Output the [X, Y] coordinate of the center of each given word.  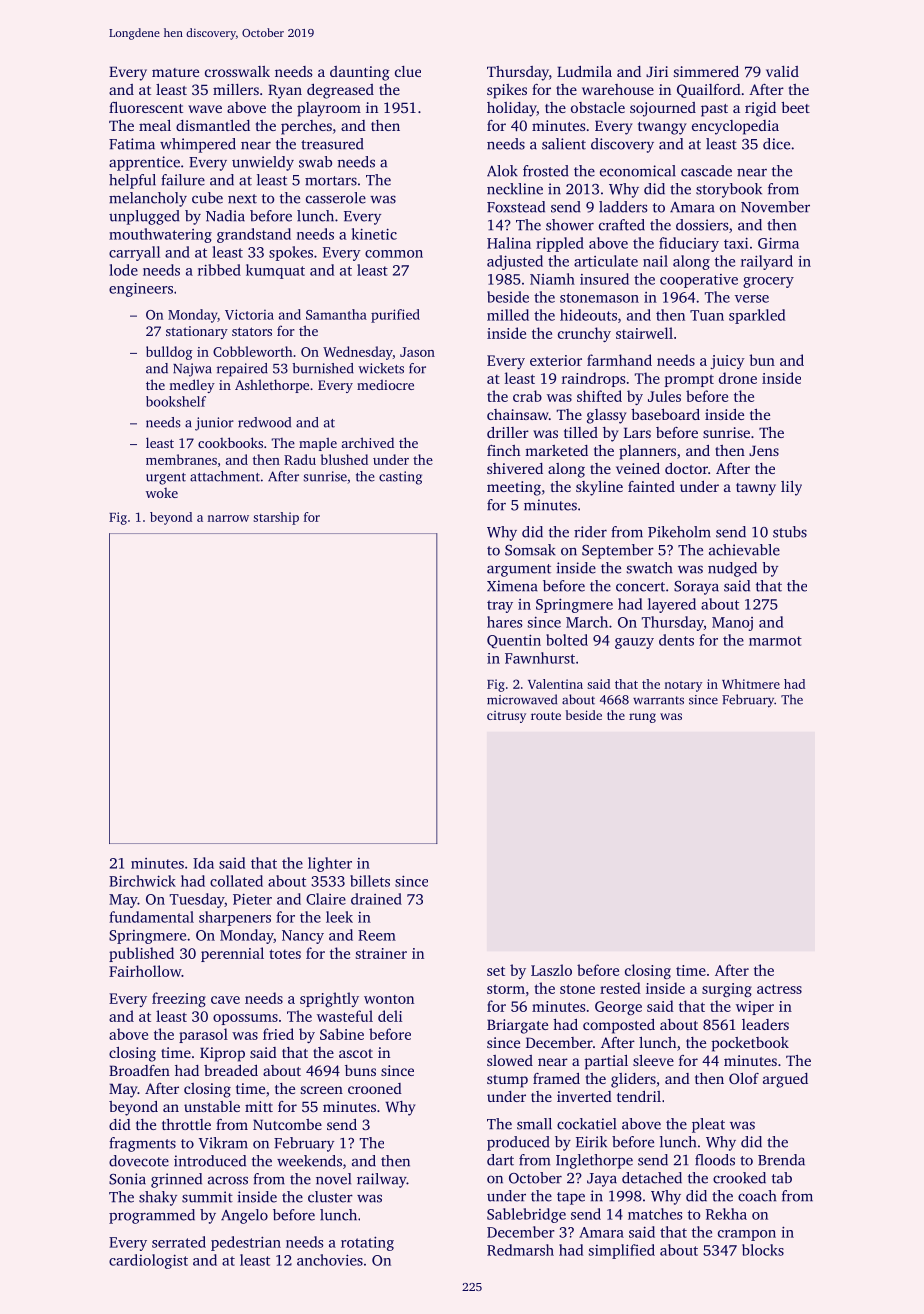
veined [638, 468]
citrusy [506, 717]
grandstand [254, 235]
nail [655, 261]
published [141, 954]
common [394, 254]
